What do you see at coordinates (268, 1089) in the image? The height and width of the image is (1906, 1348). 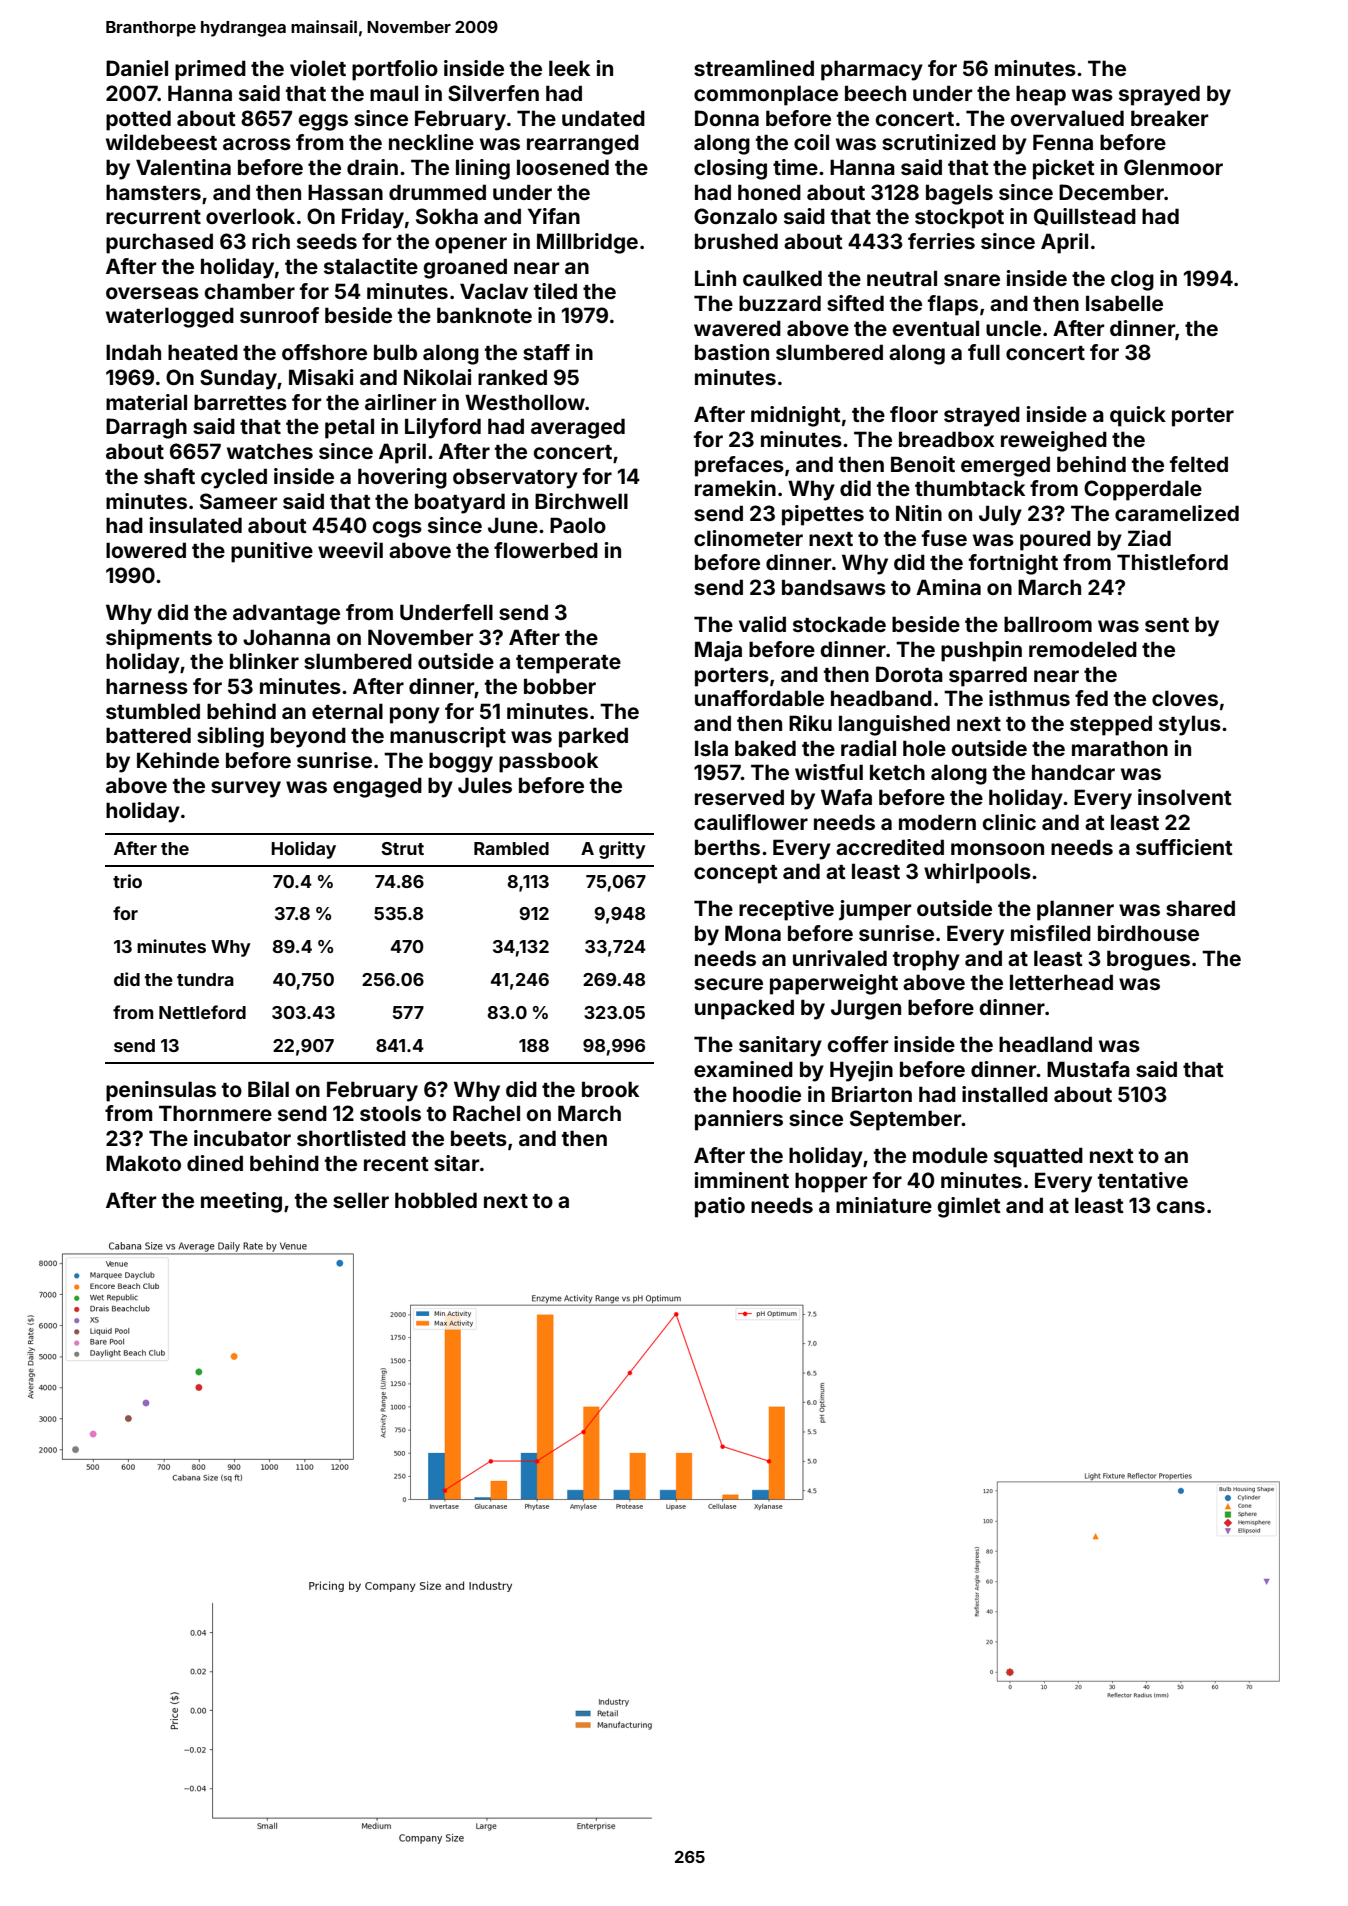 I see `Bilal` at bounding box center [268, 1089].
